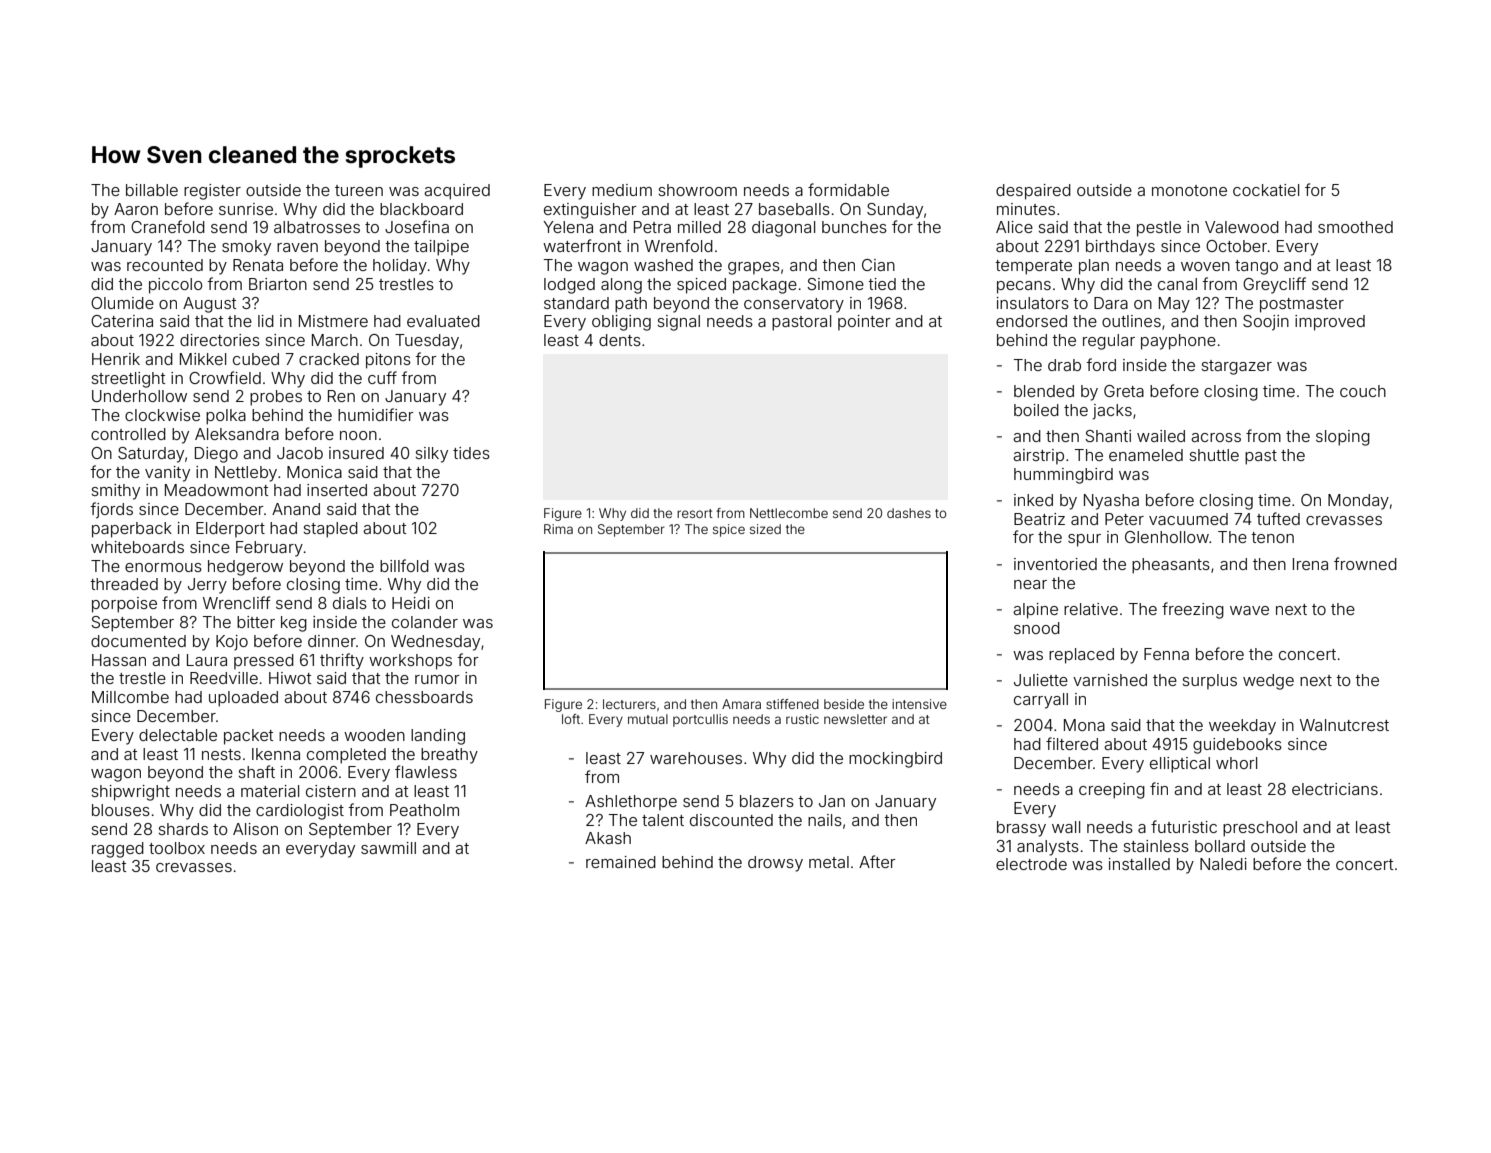 Image resolution: width=1491 pixels, height=1153 pixels. I want to click on sawmill, so click(388, 848).
